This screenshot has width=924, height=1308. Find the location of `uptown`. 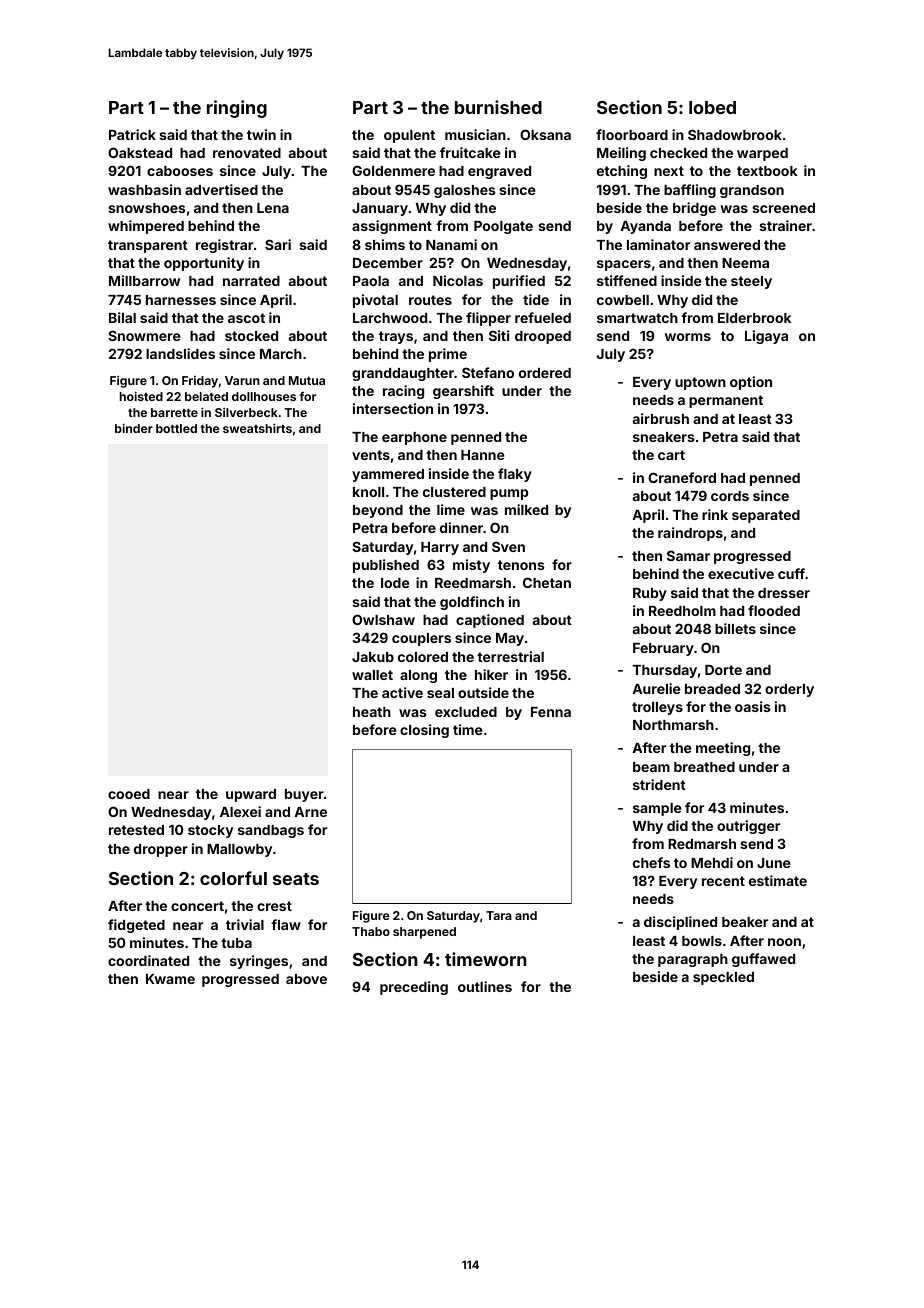

uptown is located at coordinates (700, 383).
